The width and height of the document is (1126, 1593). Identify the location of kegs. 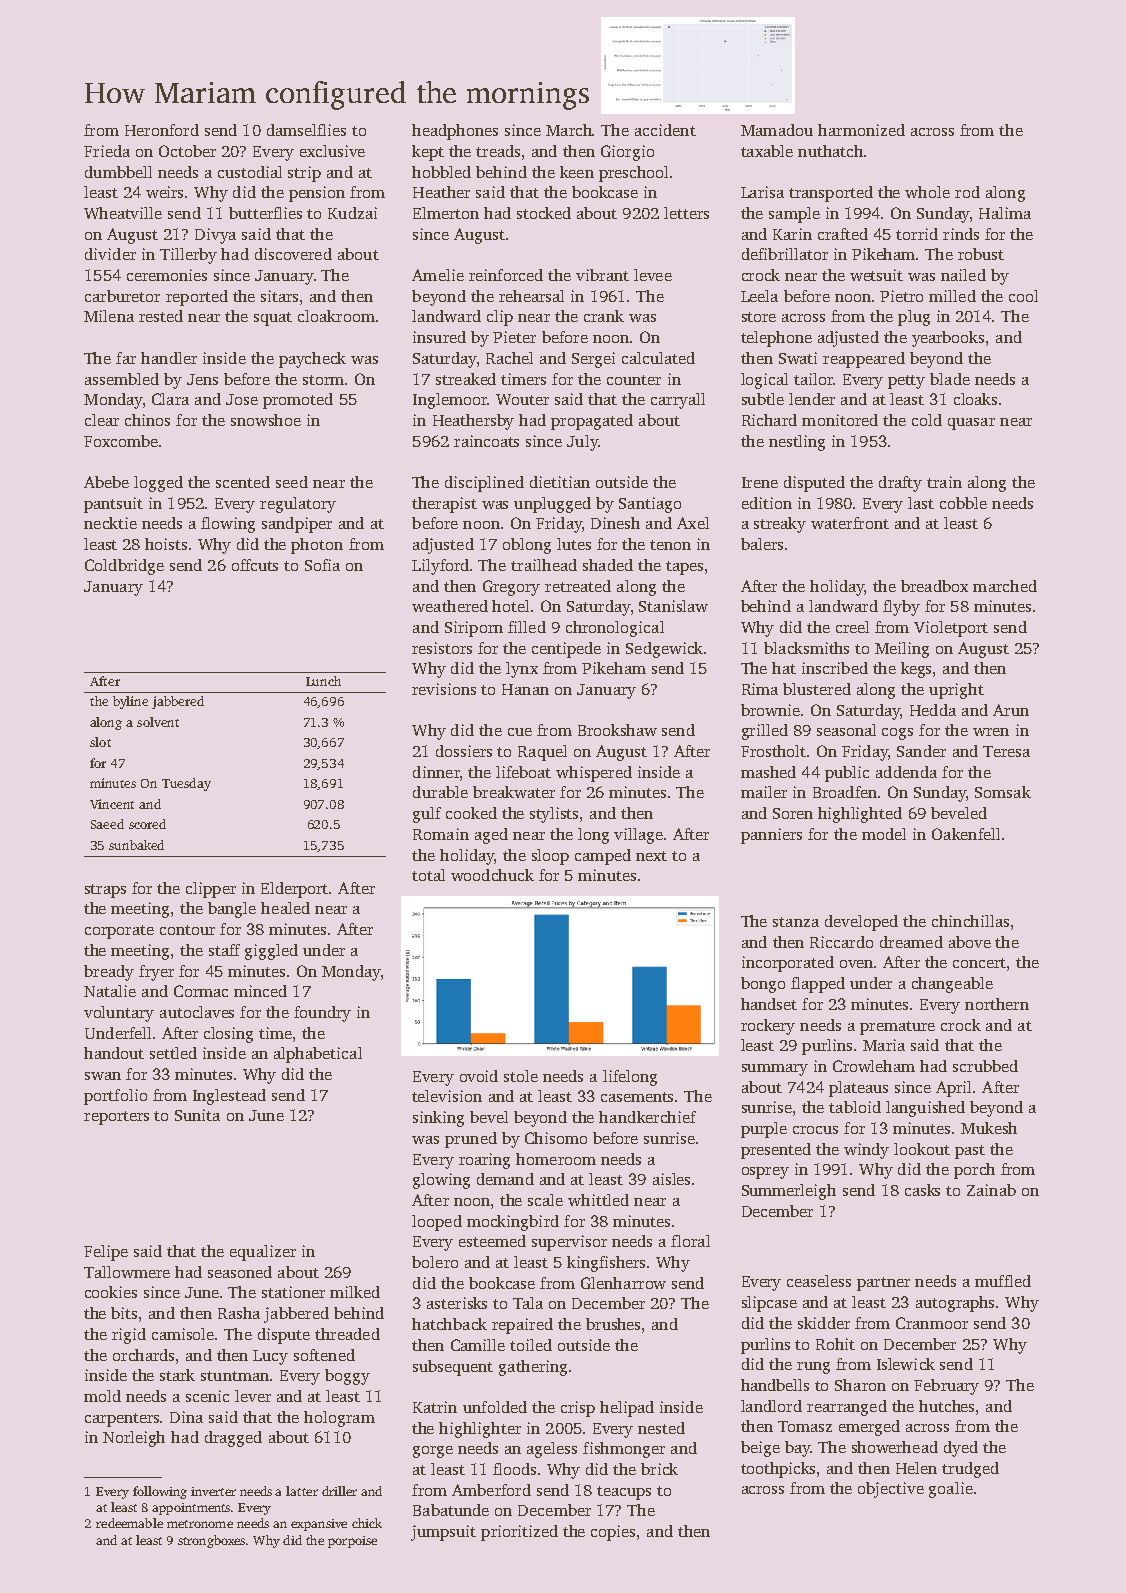
(916, 670).
